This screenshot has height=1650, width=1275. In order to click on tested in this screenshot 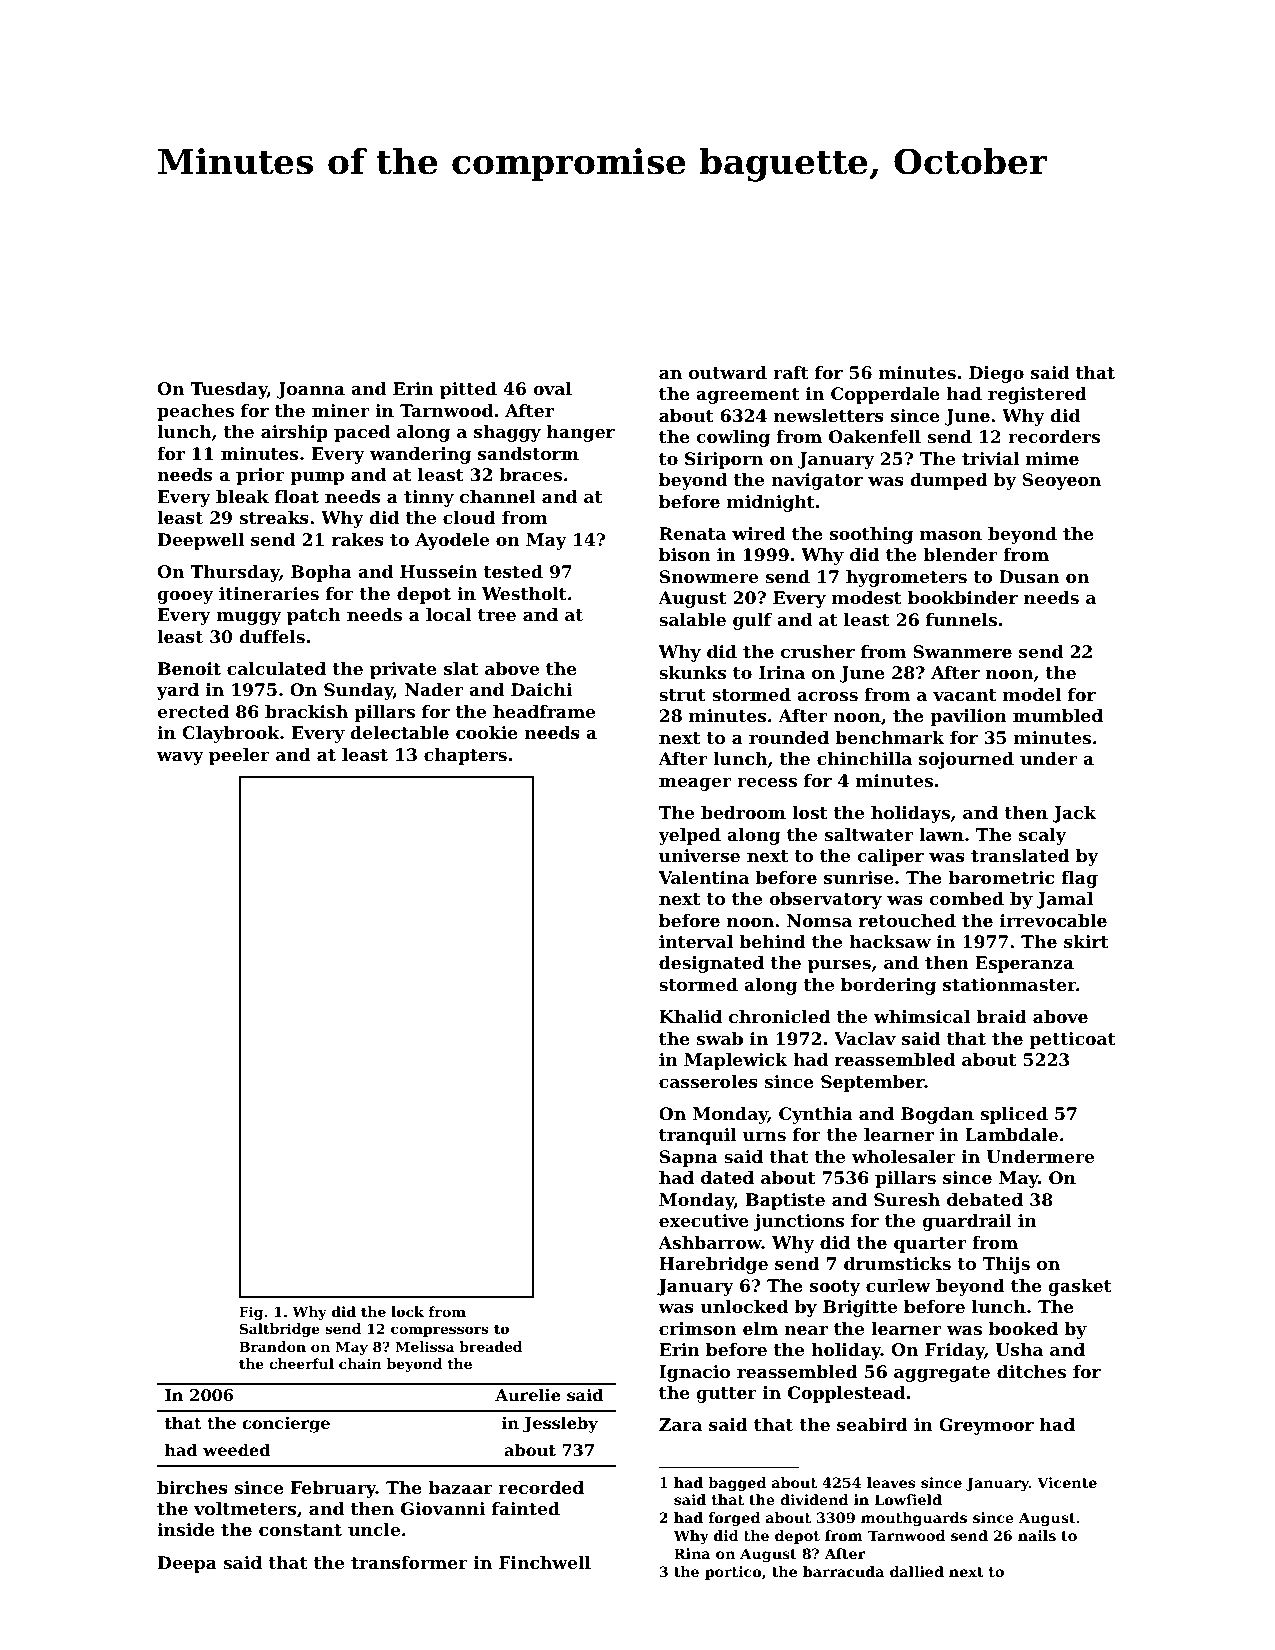, I will do `click(513, 571)`.
